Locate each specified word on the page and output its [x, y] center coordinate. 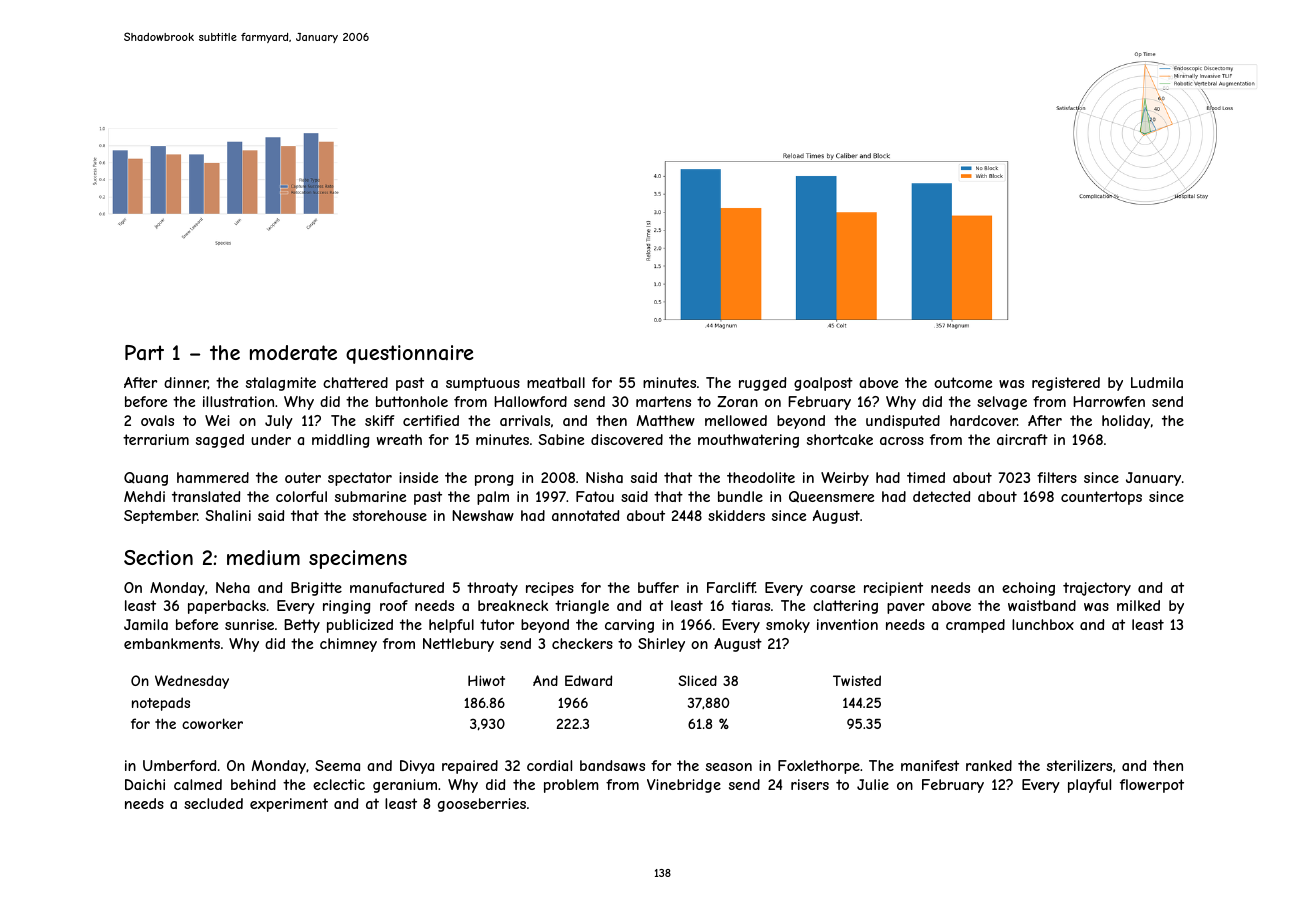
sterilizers [1079, 765]
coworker [212, 723]
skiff [380, 420]
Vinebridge [684, 786]
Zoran [737, 401]
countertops [1101, 498]
